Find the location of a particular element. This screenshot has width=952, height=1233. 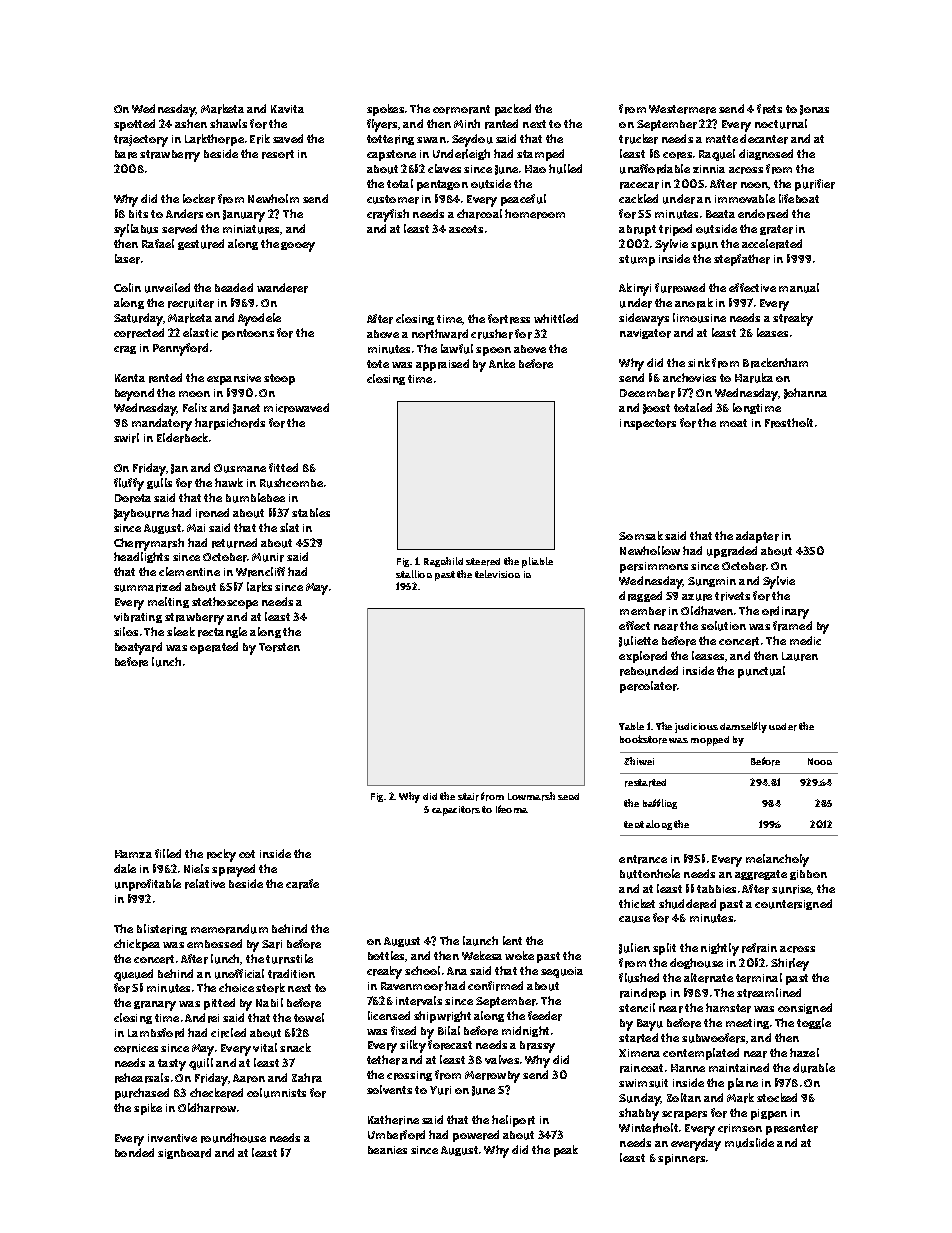

beanies is located at coordinates (387, 1150).
